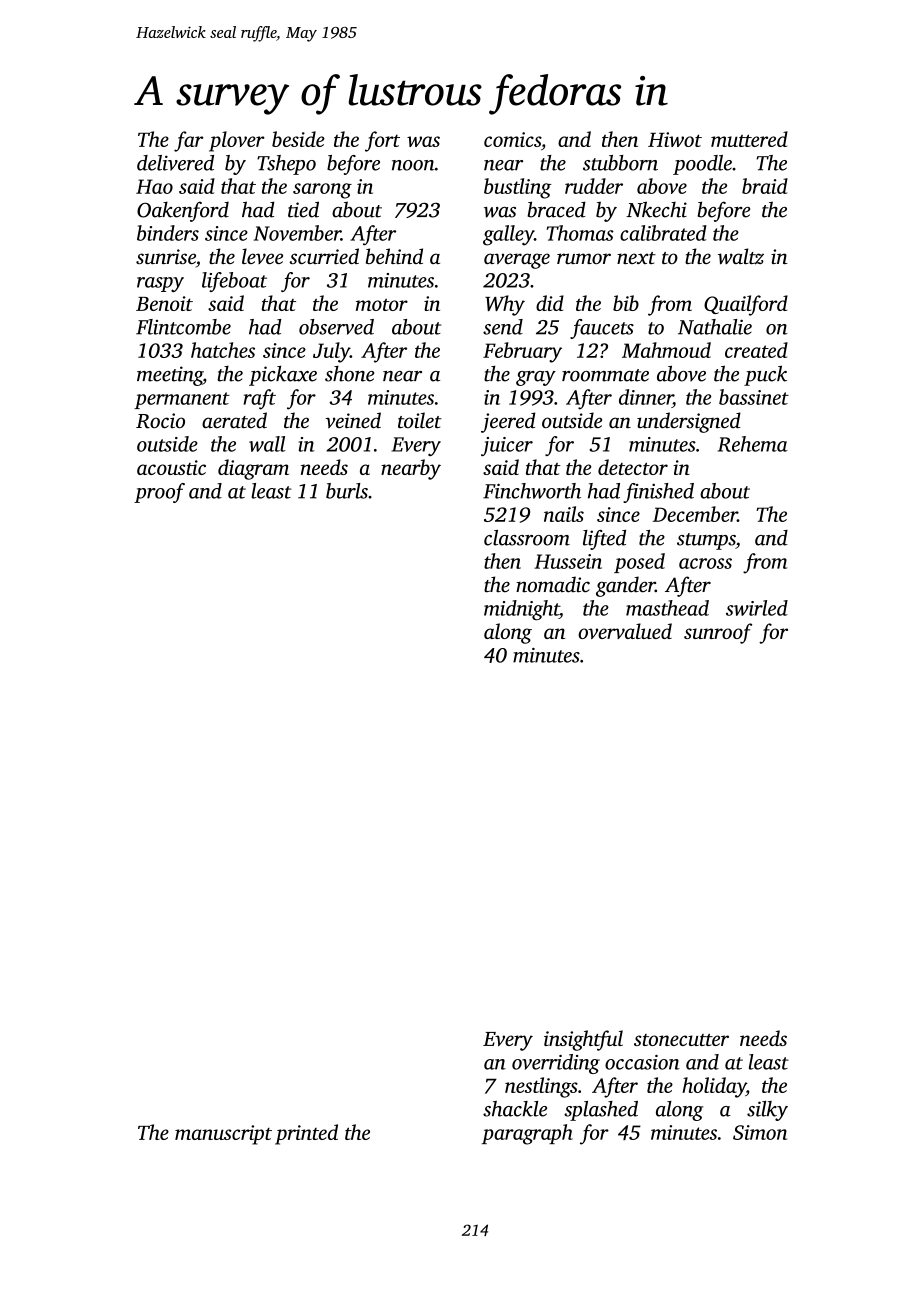 The height and width of the screenshot is (1311, 924). Describe the element at coordinates (223, 1135) in the screenshot. I see `manuscript` at that location.
